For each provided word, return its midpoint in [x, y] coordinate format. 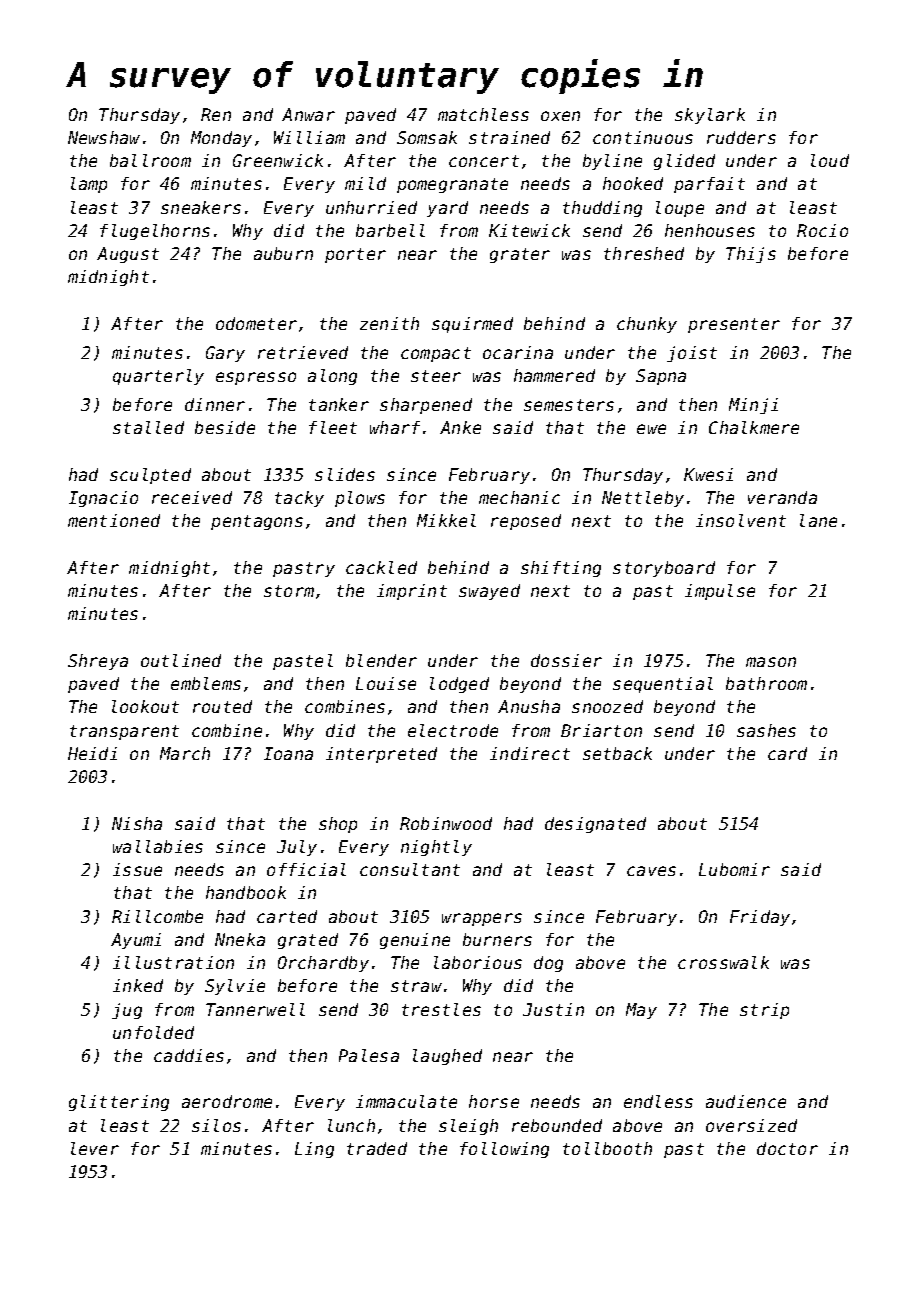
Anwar [308, 114]
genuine [415, 941]
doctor [787, 1148]
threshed [644, 253]
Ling [314, 1150]
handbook [246, 892]
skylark [710, 116]
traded [377, 1148]
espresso [256, 378]
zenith [389, 323]
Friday [760, 918]
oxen [560, 116]
